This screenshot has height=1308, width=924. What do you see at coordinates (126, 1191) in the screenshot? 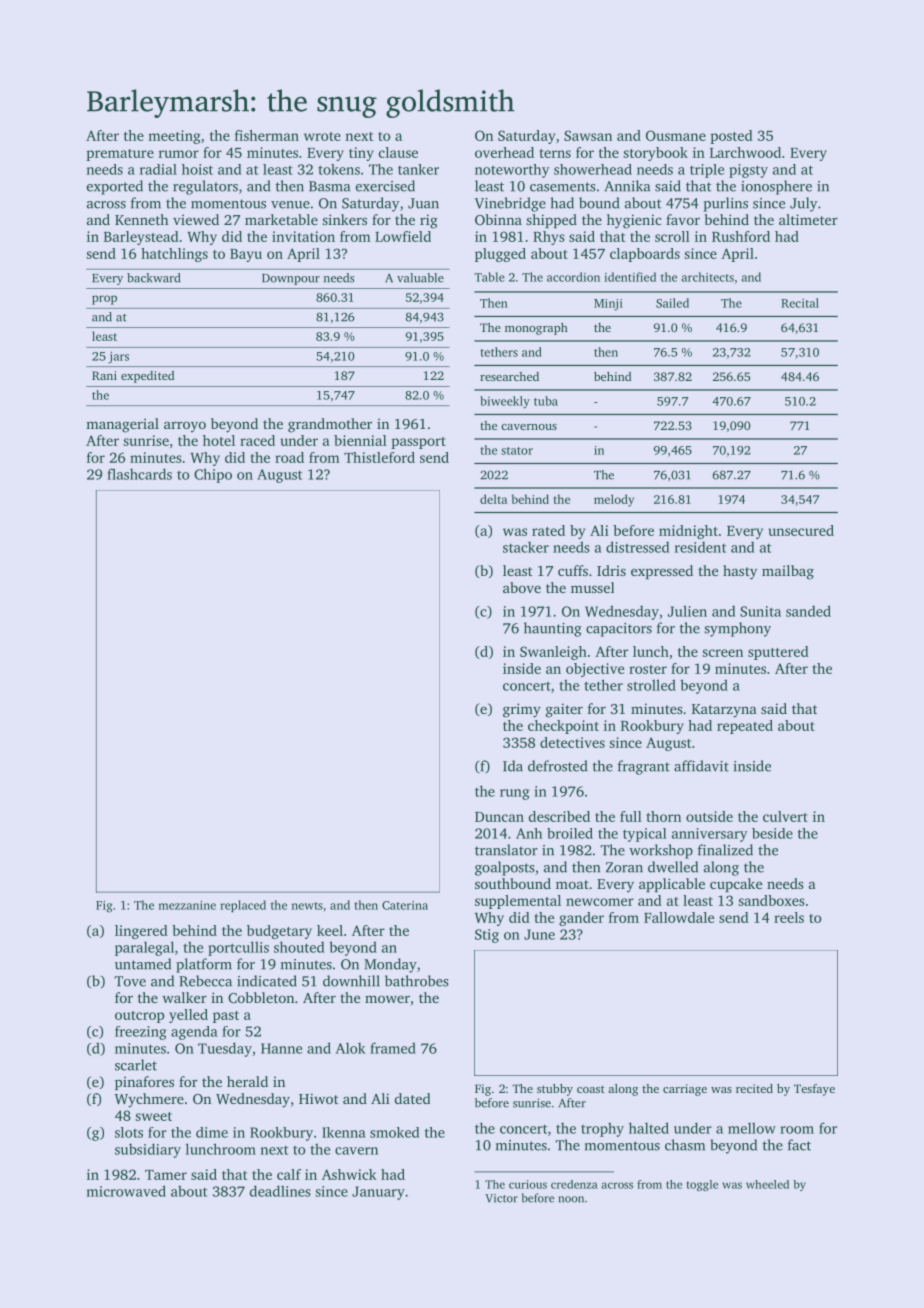
I see `microwaved` at bounding box center [126, 1191].
